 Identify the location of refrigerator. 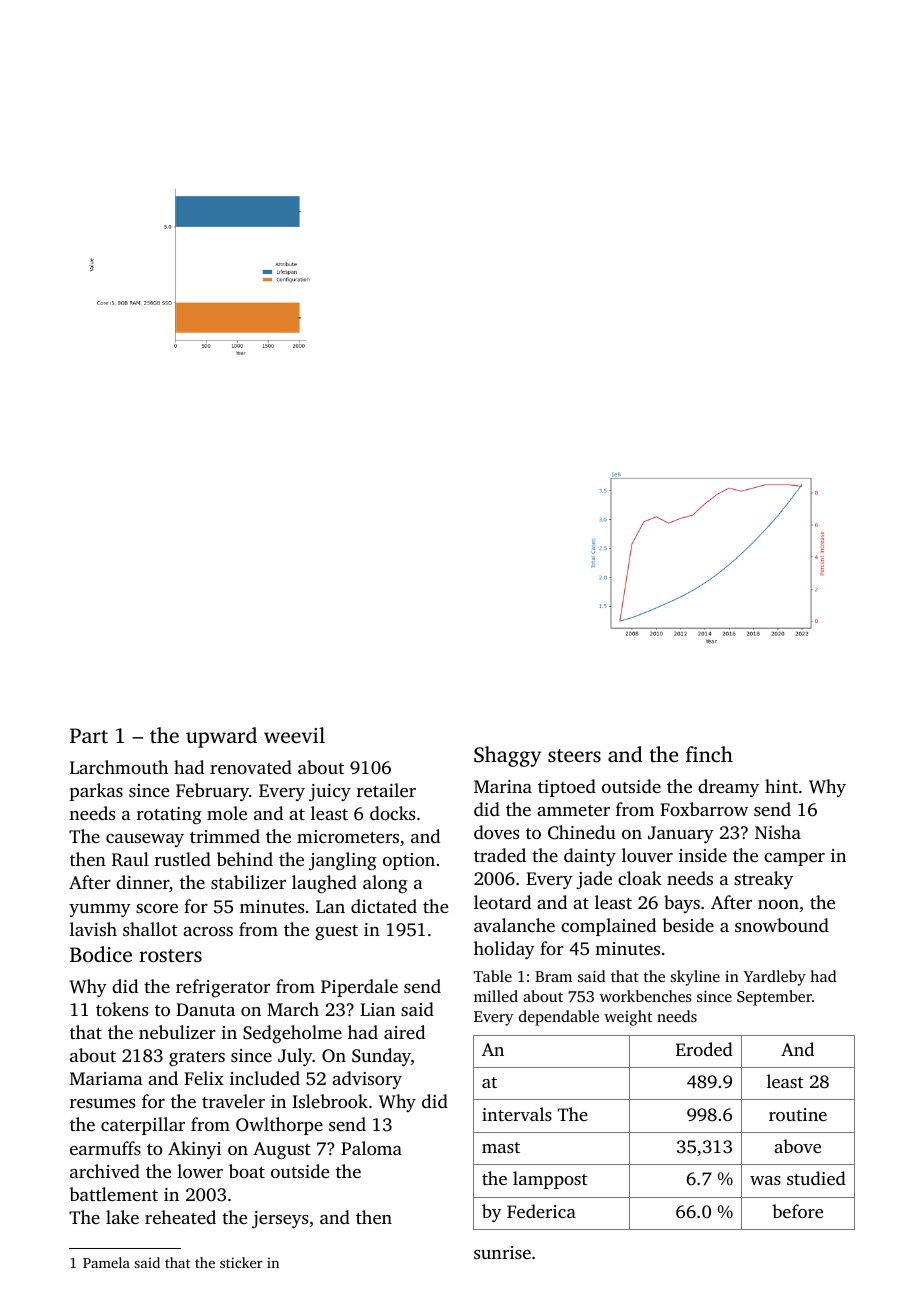
(223, 988).
